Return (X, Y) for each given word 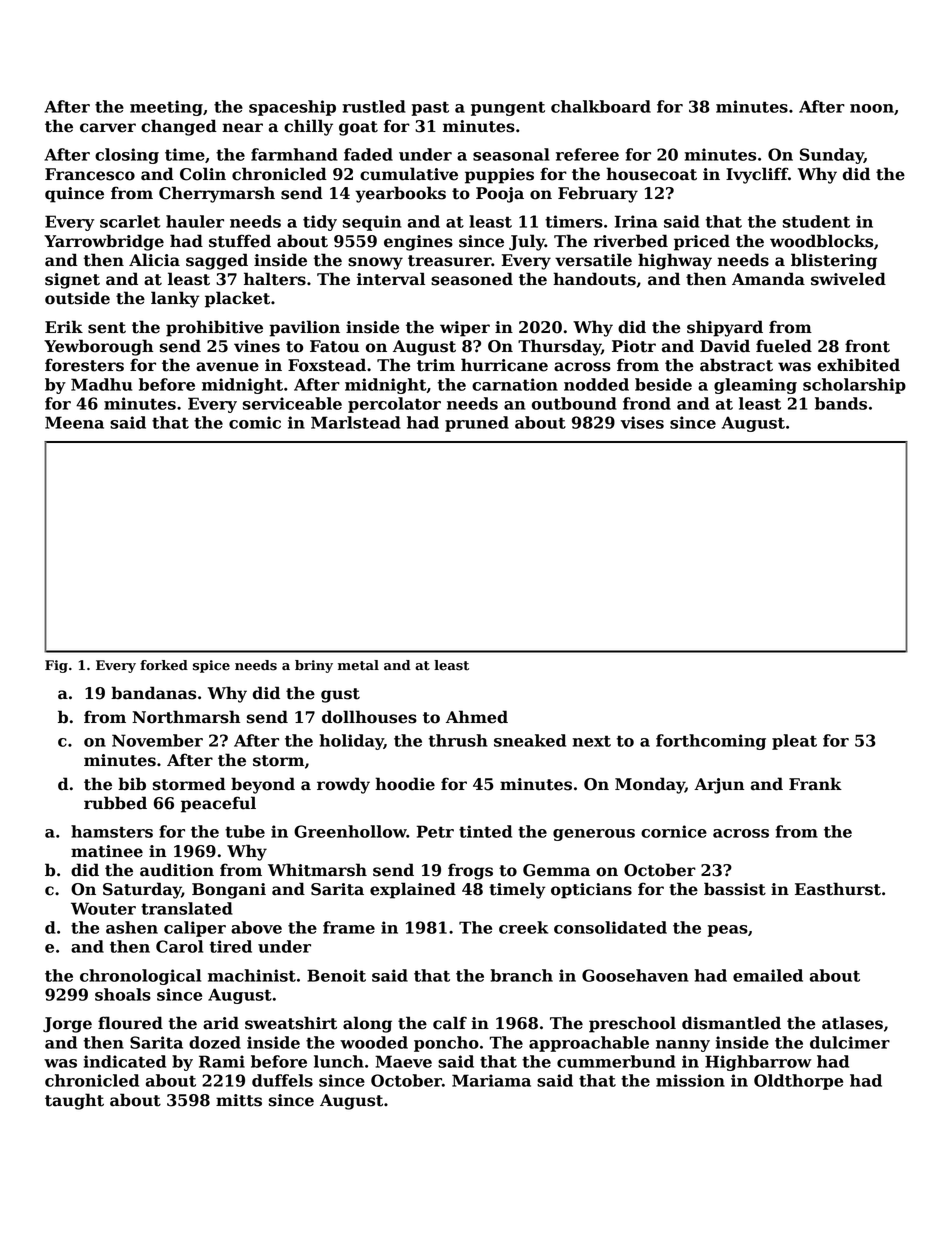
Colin (203, 174)
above (256, 927)
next (592, 741)
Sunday (832, 156)
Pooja (500, 195)
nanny (683, 1046)
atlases (852, 1023)
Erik (64, 326)
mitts (239, 1100)
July (527, 242)
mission (690, 1080)
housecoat (651, 174)
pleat (794, 742)
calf (450, 1023)
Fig (56, 666)
